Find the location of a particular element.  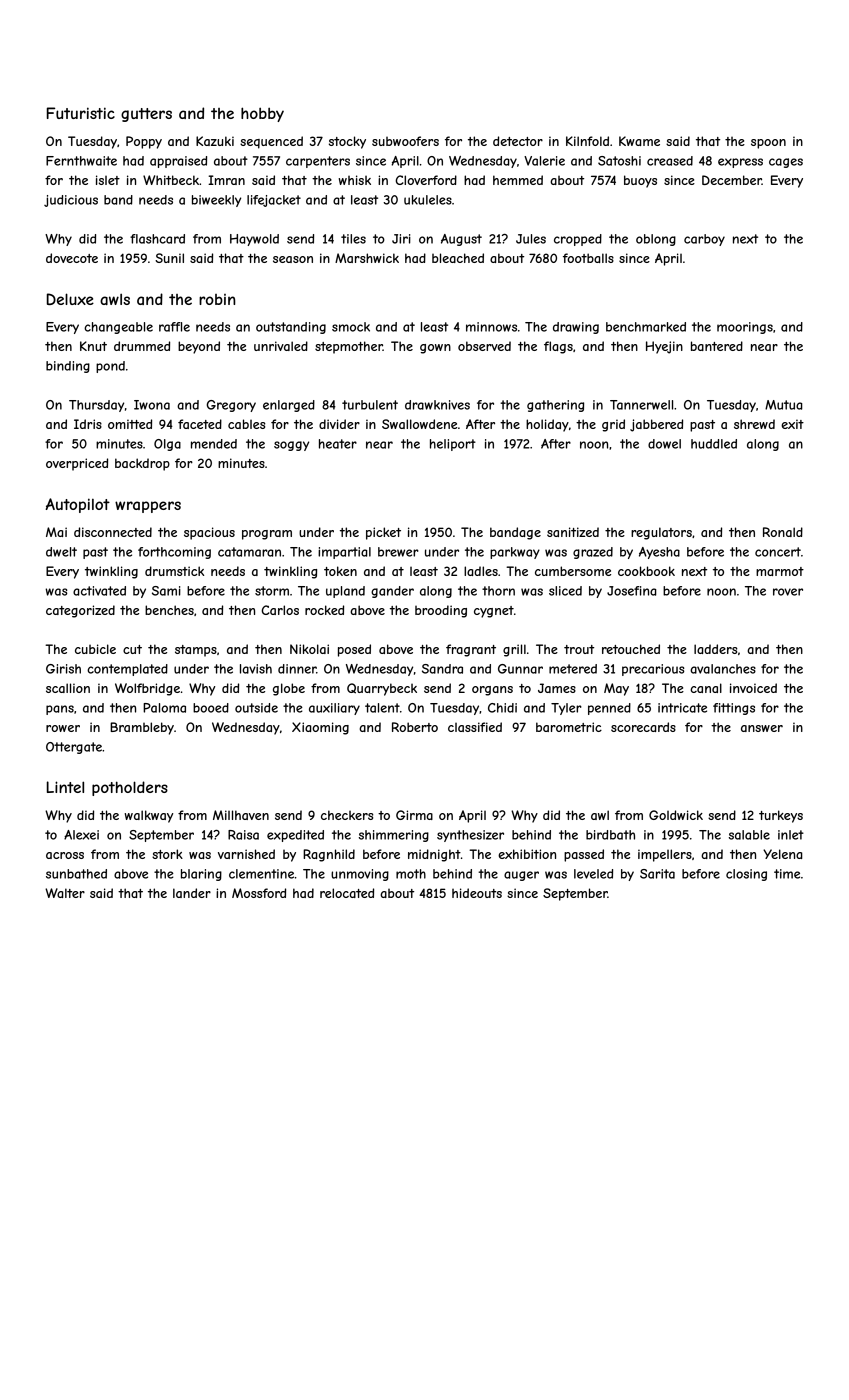

parkway is located at coordinates (515, 553).
